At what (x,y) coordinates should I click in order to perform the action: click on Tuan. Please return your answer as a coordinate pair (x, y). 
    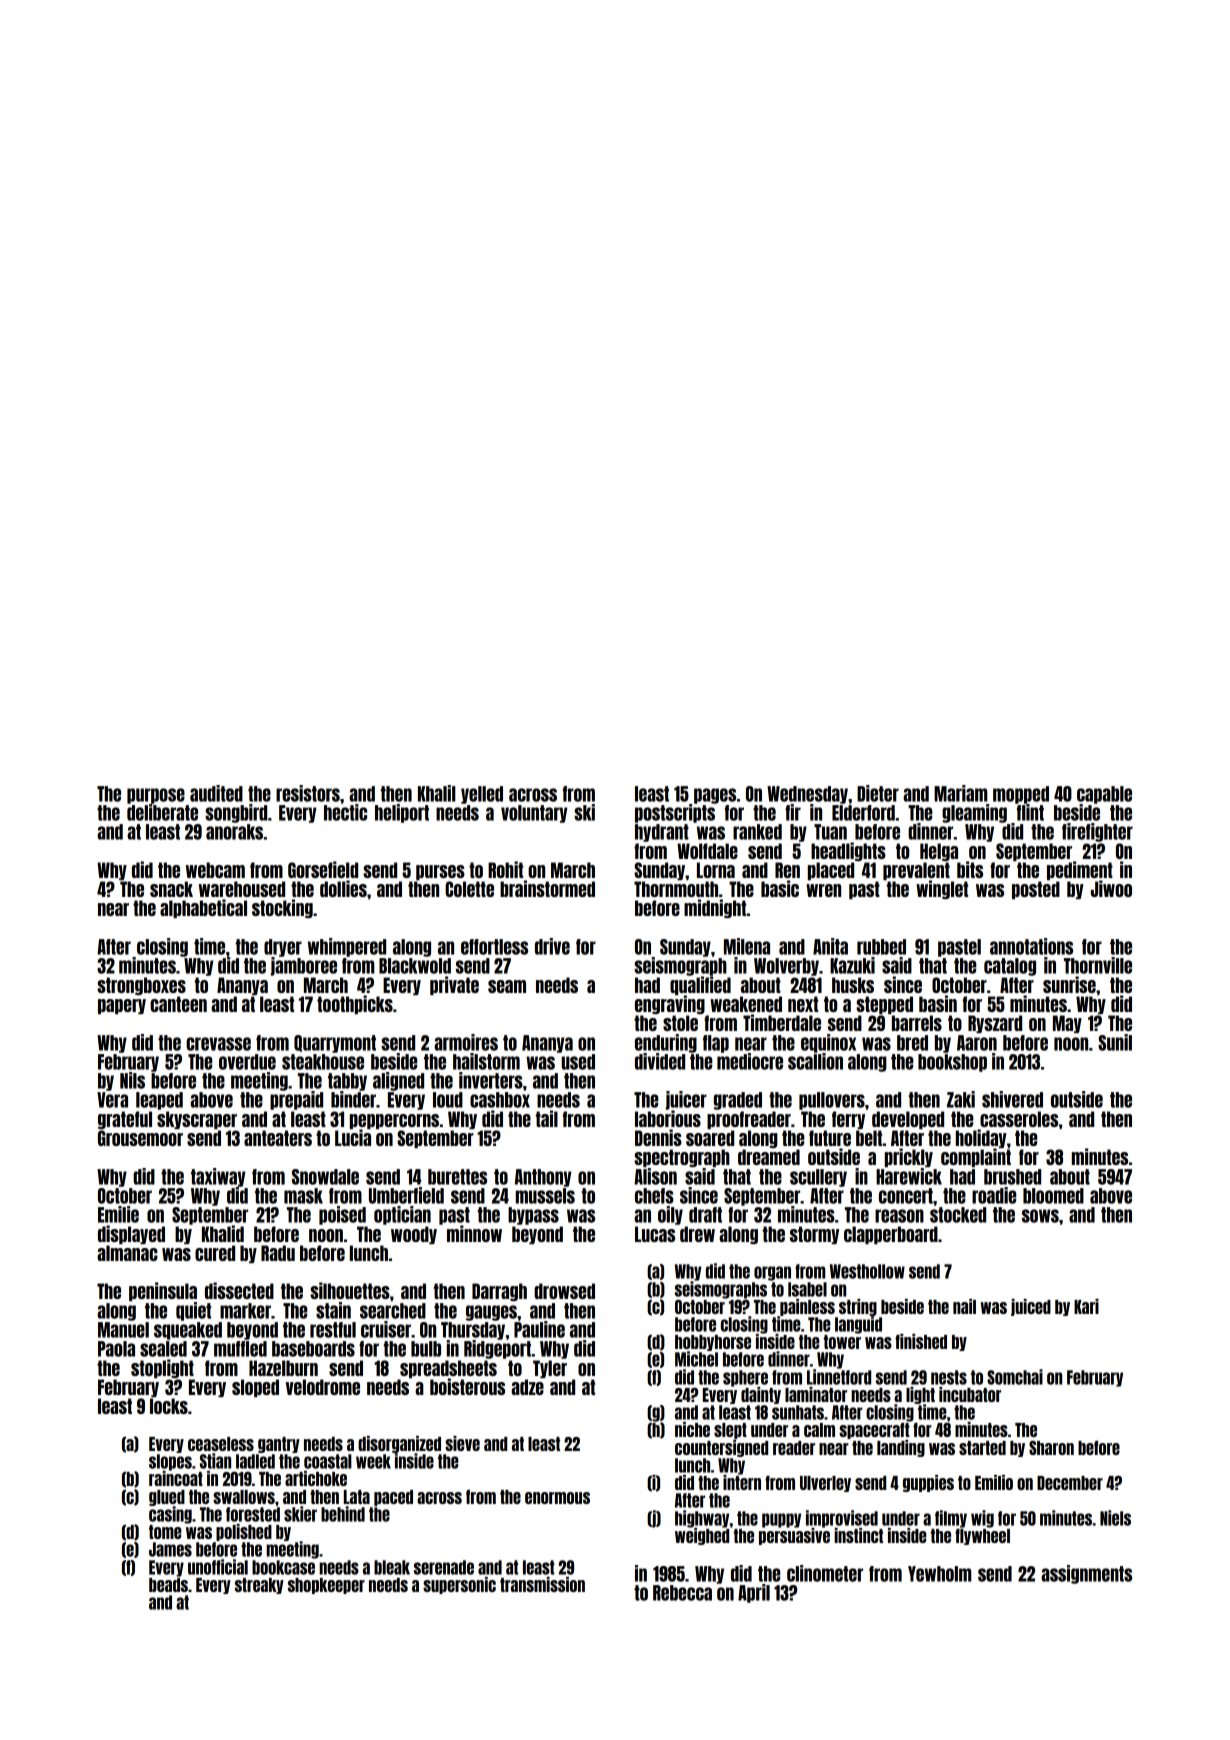
    Looking at the image, I should click on (830, 832).
